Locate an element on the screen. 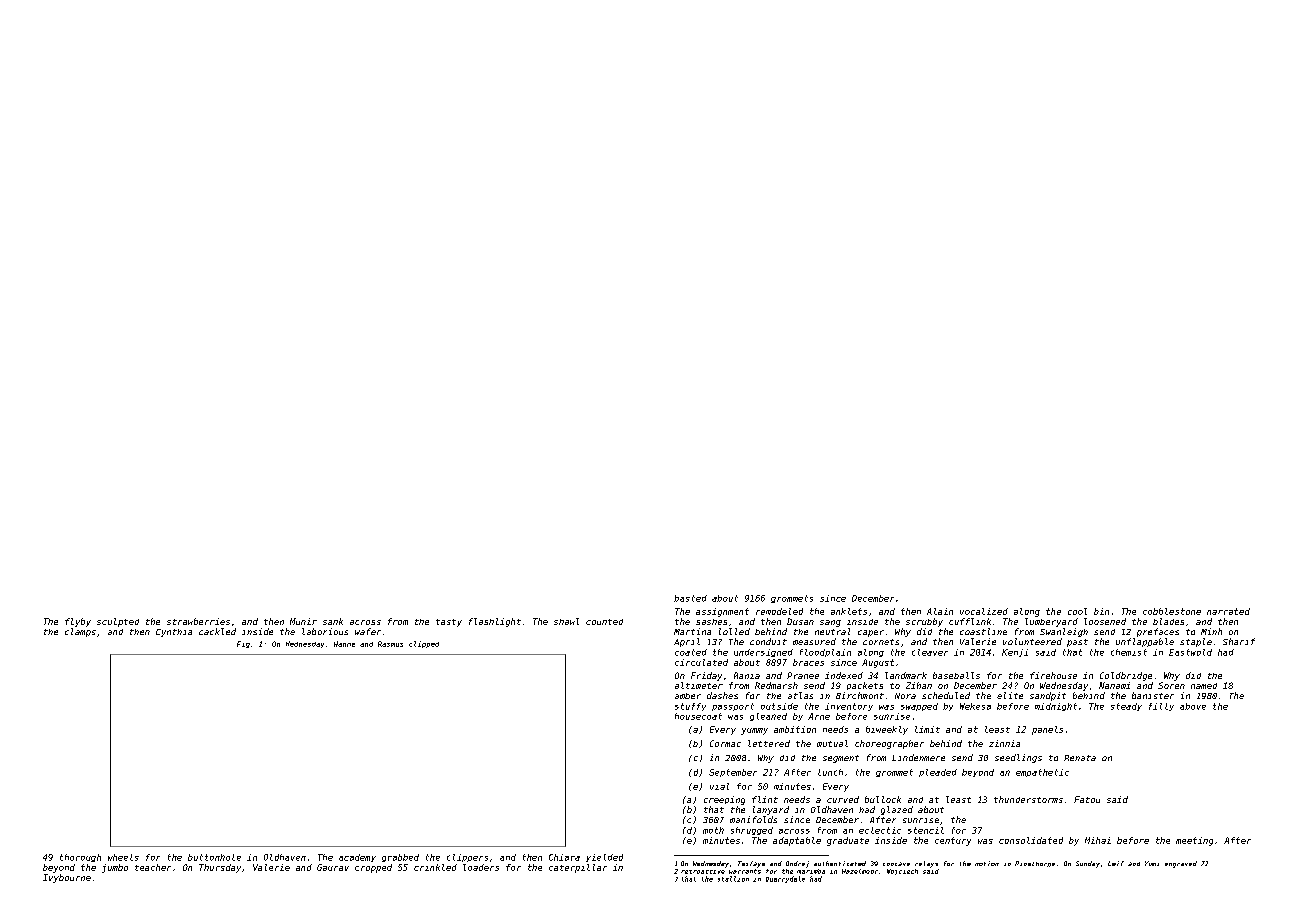  Eastwold is located at coordinates (1190, 652).
